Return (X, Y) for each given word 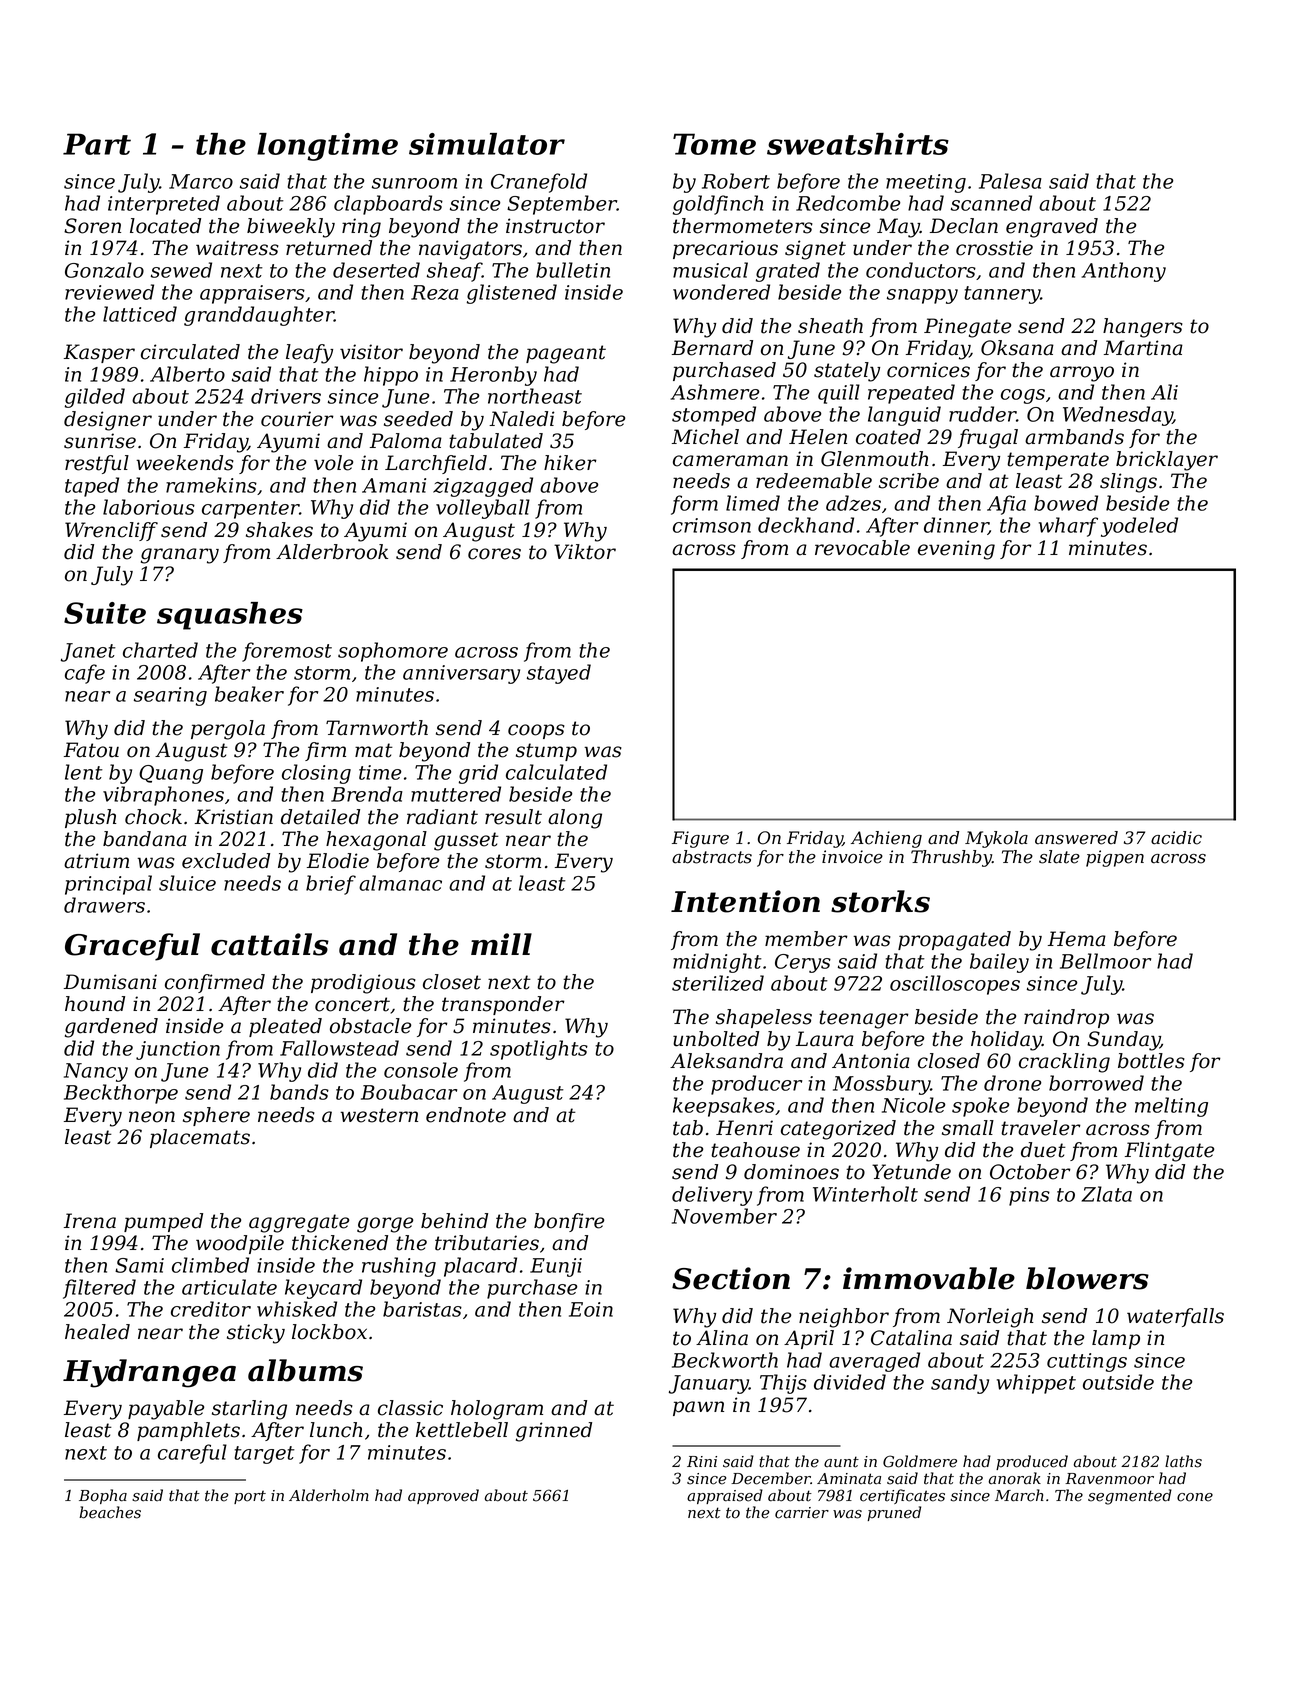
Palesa (1010, 181)
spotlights (539, 1050)
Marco (201, 181)
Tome (714, 144)
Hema (1077, 939)
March (1019, 1495)
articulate (229, 1287)
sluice (187, 883)
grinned (554, 1432)
